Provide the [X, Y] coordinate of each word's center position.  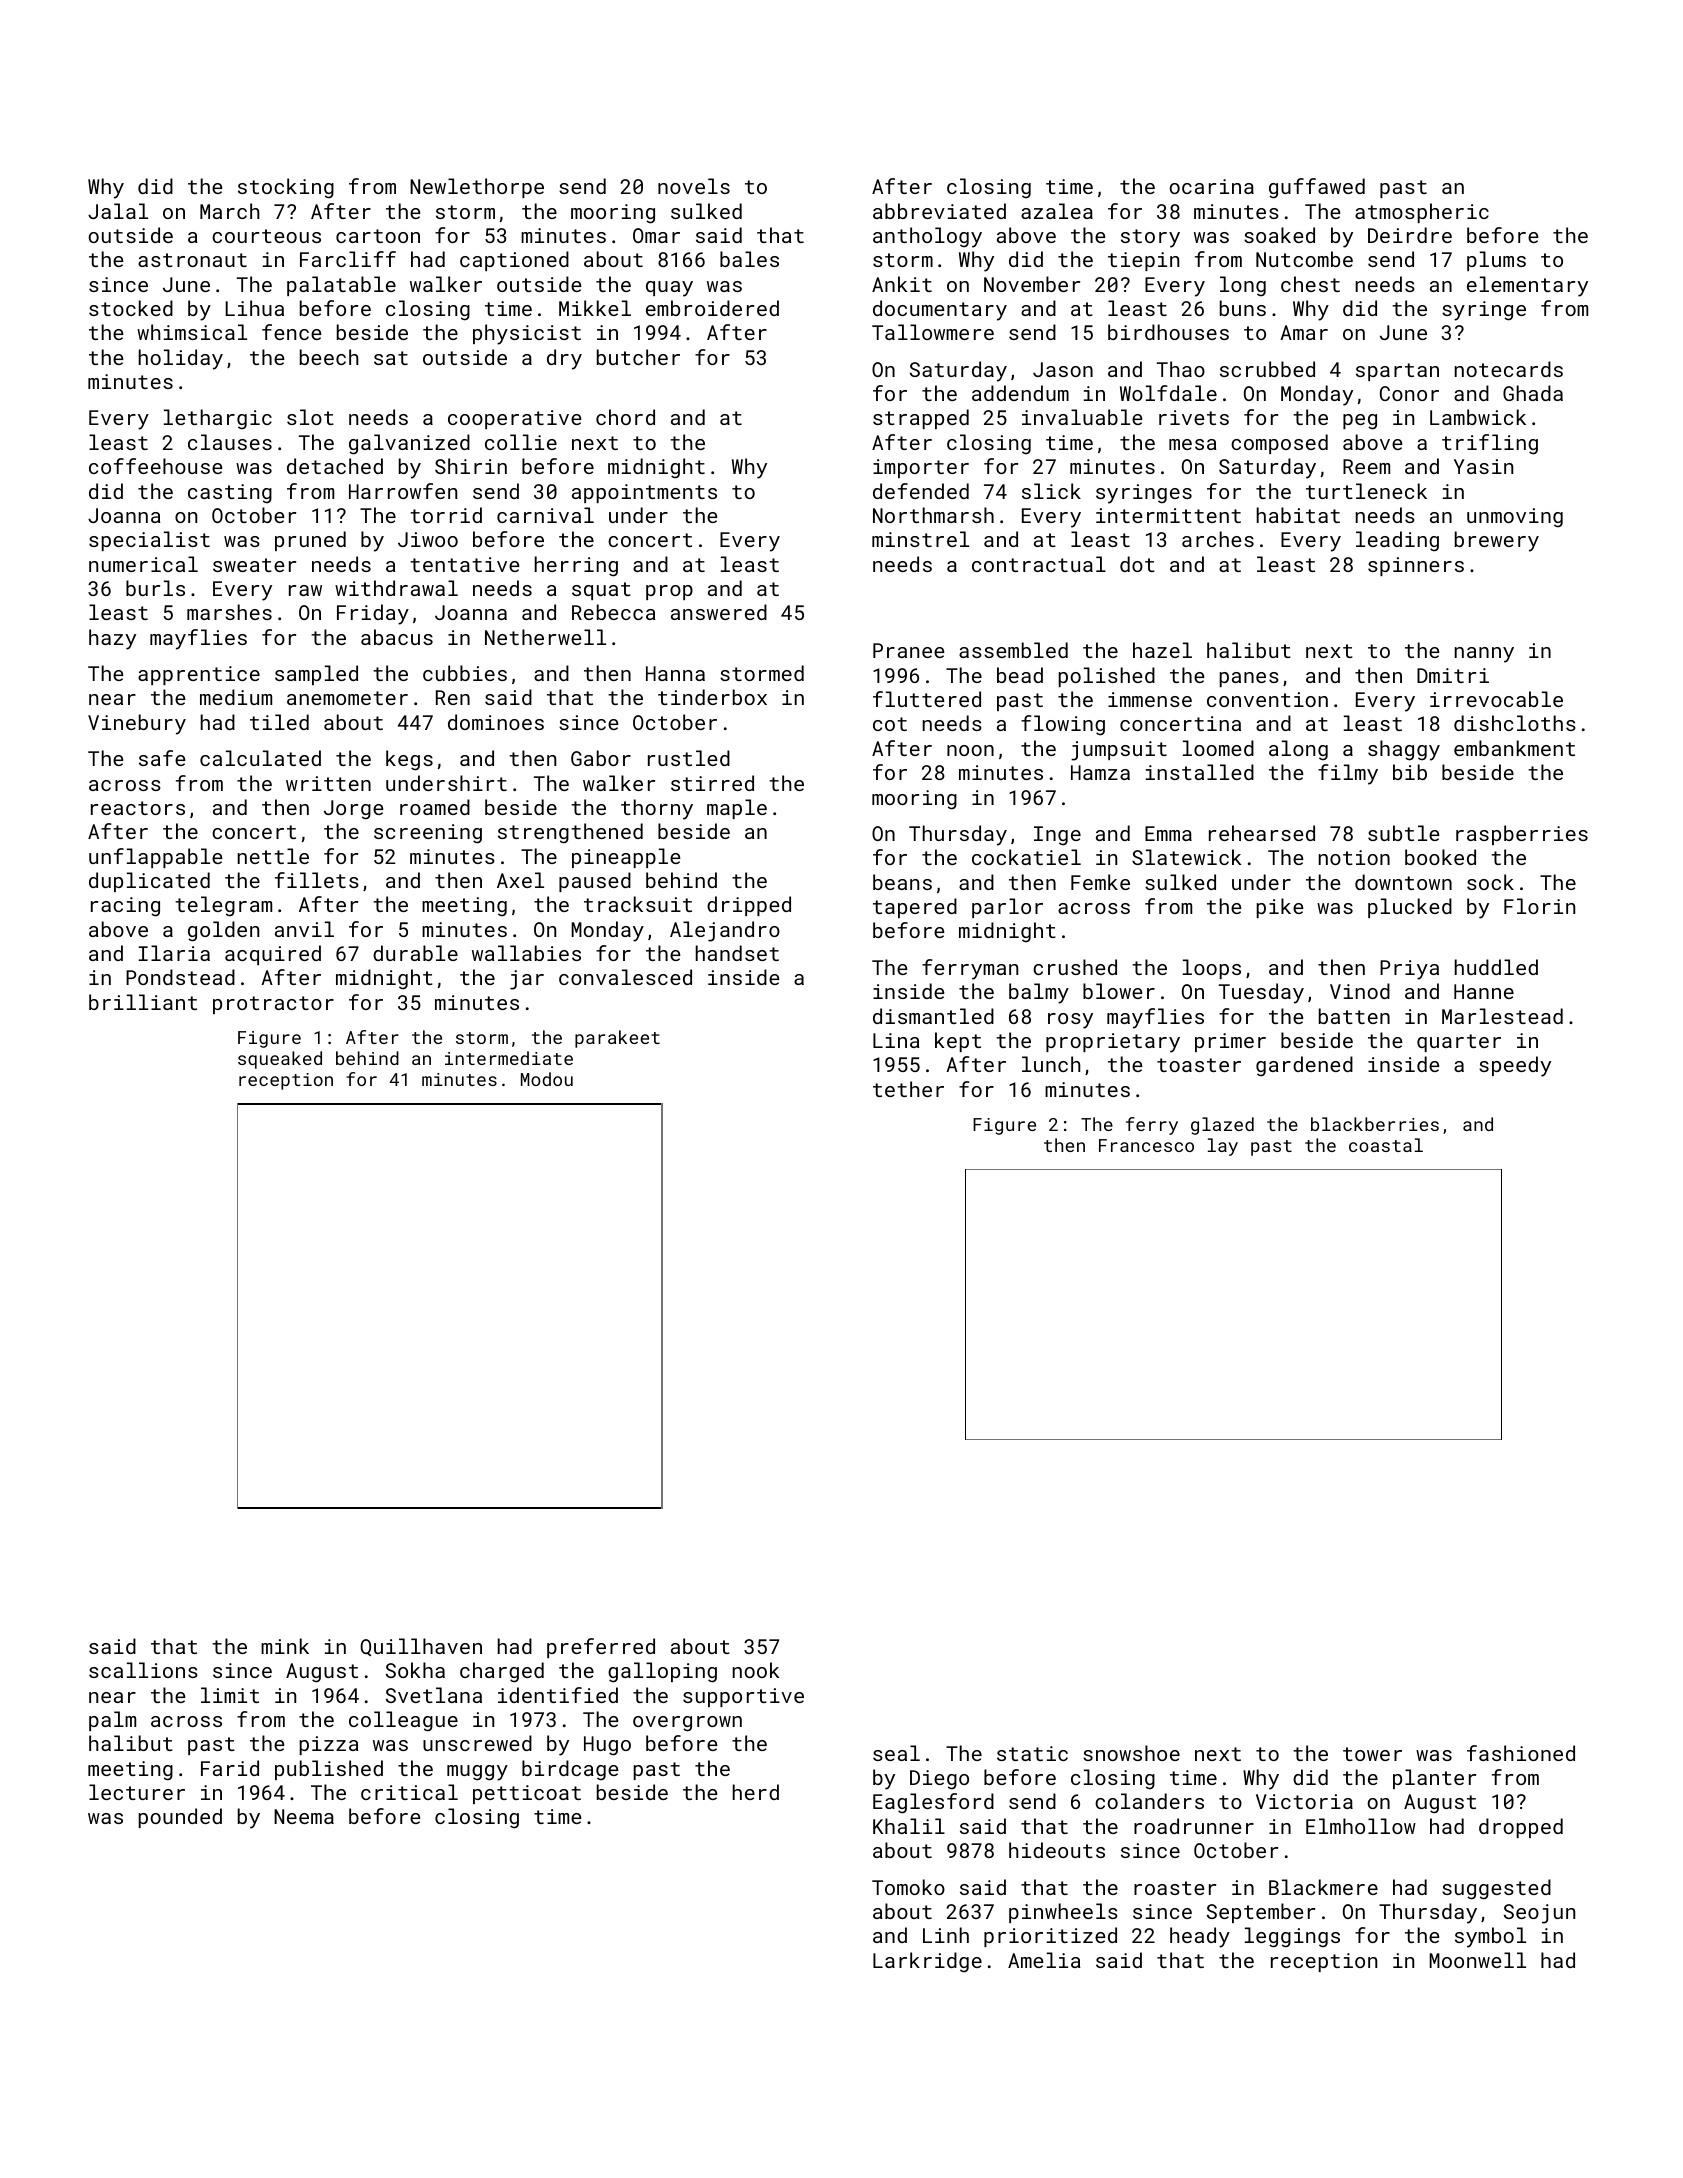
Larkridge [927, 1962]
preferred [601, 1648]
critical [409, 1792]
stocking [286, 188]
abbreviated [939, 211]
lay [1223, 1147]
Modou [547, 1079]
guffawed [1317, 188]
